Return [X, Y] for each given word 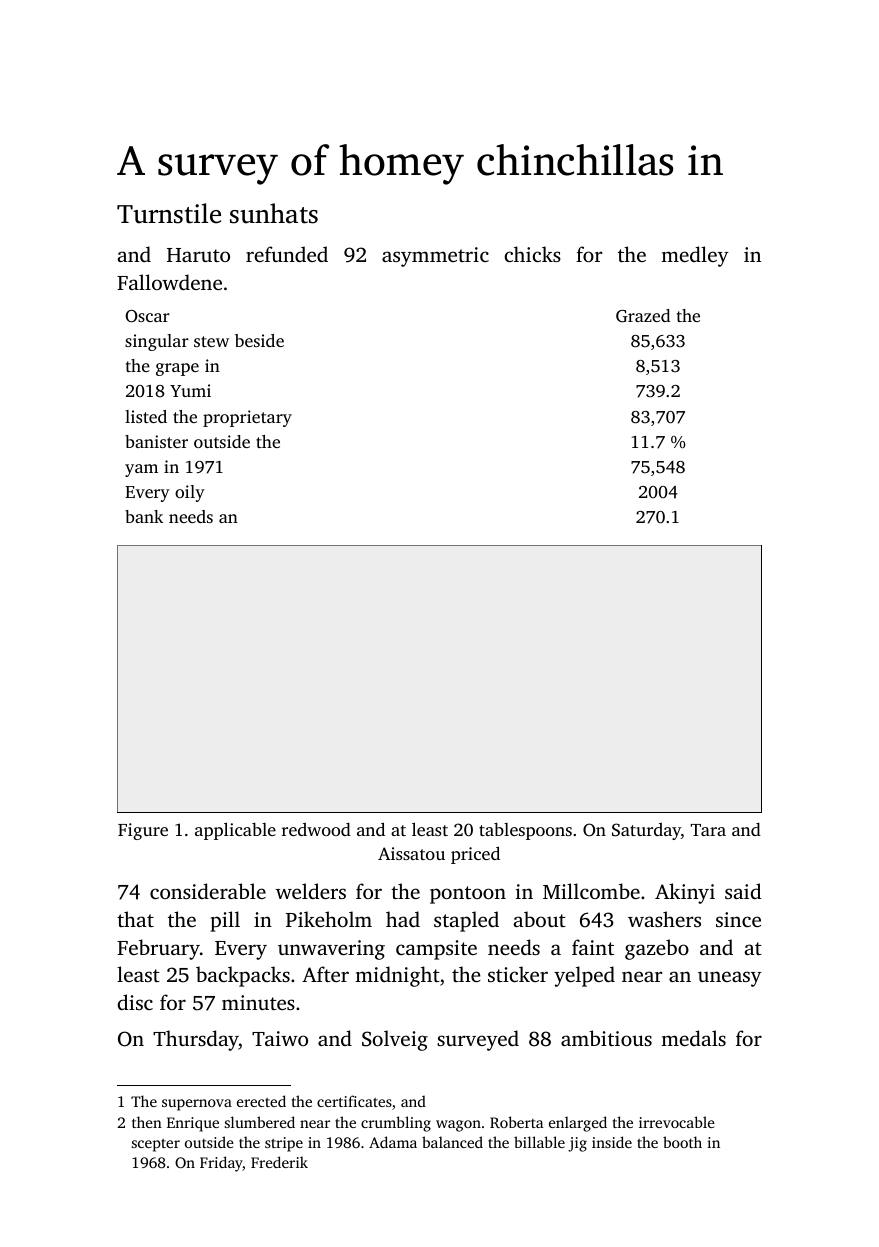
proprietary [247, 418]
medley [695, 256]
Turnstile [169, 213]
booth [682, 1142]
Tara [708, 830]
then [147, 1122]
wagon [458, 1126]
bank [144, 516]
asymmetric [435, 257]
